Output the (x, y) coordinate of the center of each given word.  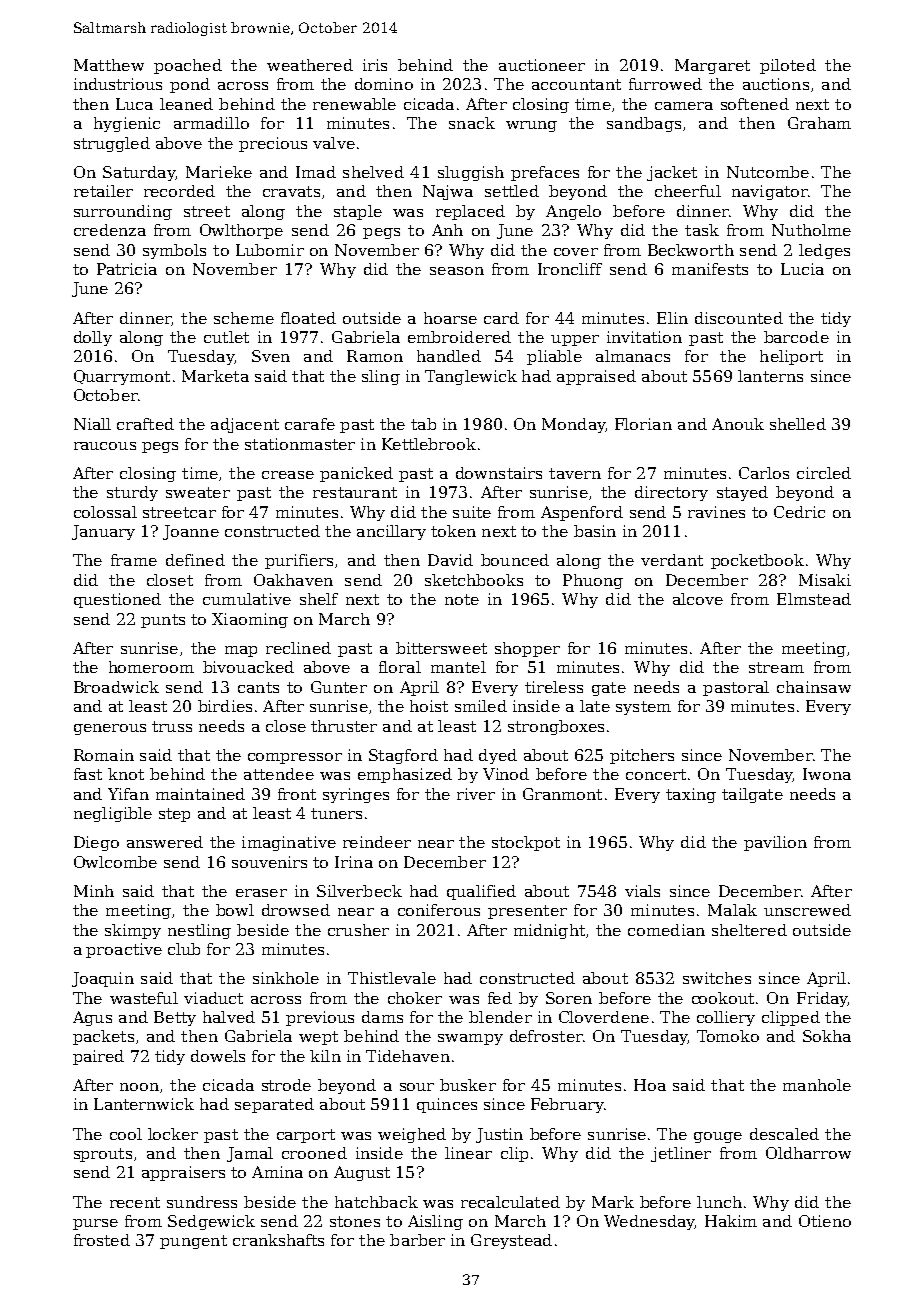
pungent (193, 1242)
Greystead (511, 1241)
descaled (784, 1134)
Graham (819, 123)
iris (375, 65)
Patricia (127, 269)
